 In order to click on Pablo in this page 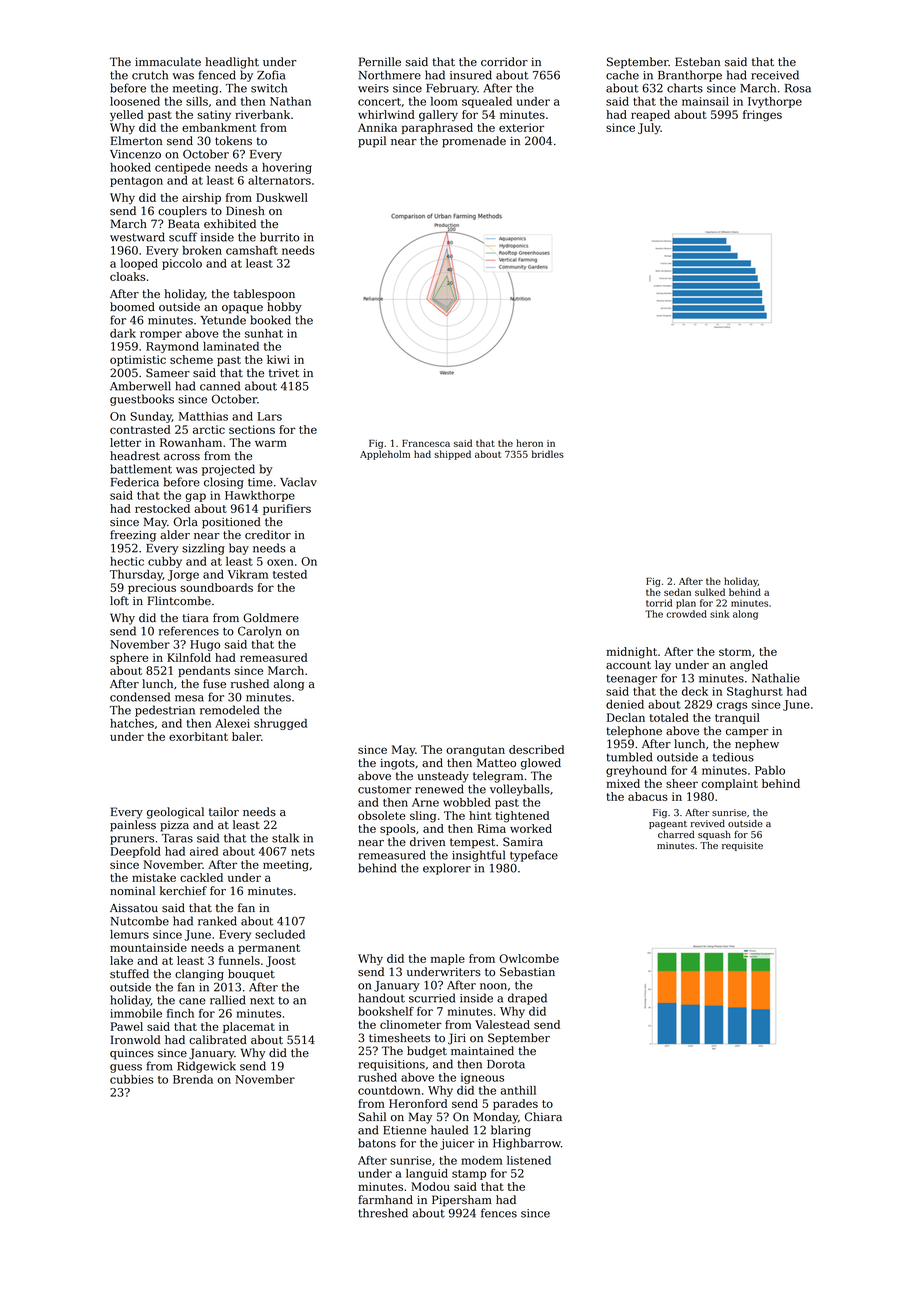, I will do `click(770, 770)`.
